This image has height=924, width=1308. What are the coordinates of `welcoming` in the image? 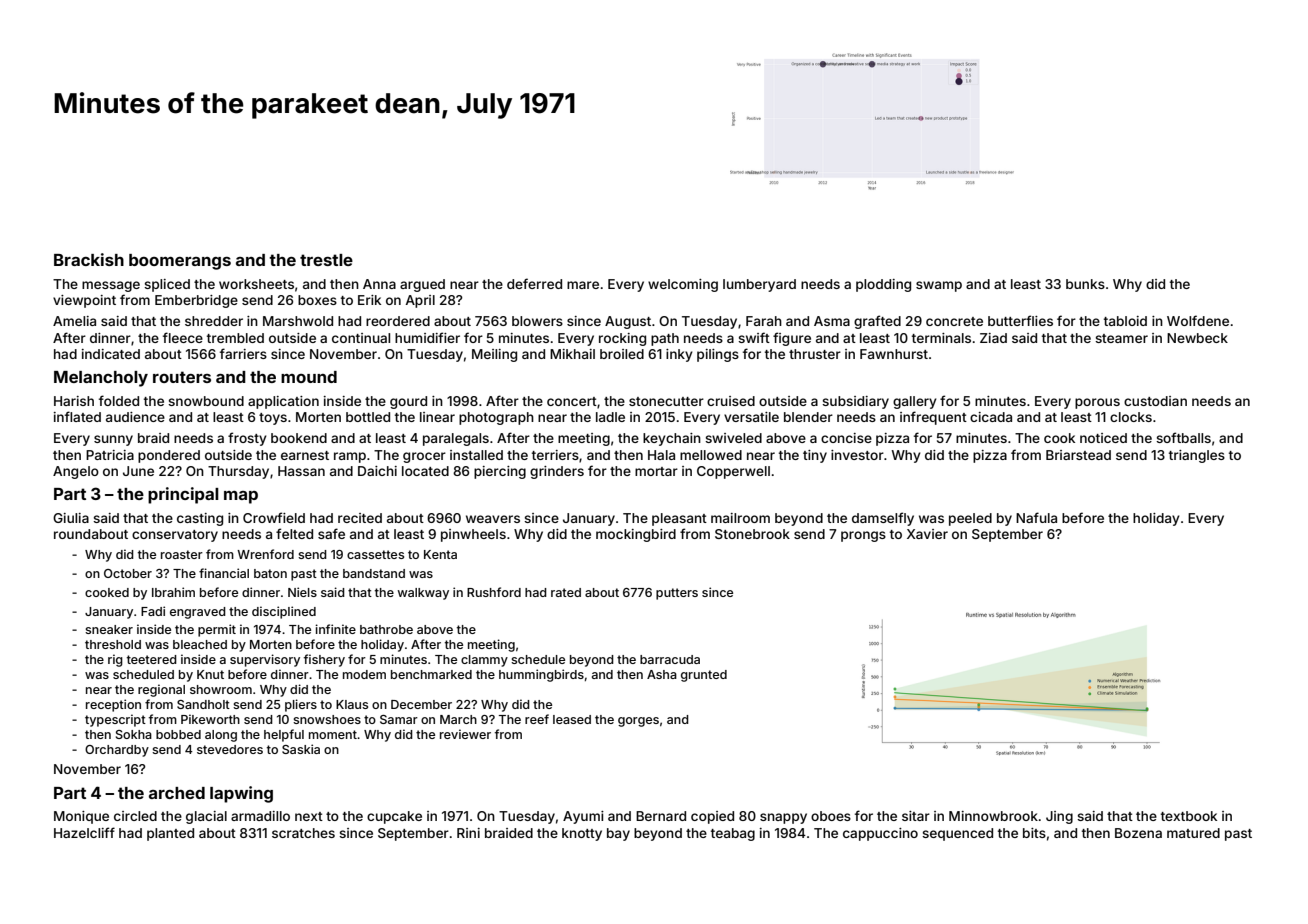 It's located at (683, 285).
